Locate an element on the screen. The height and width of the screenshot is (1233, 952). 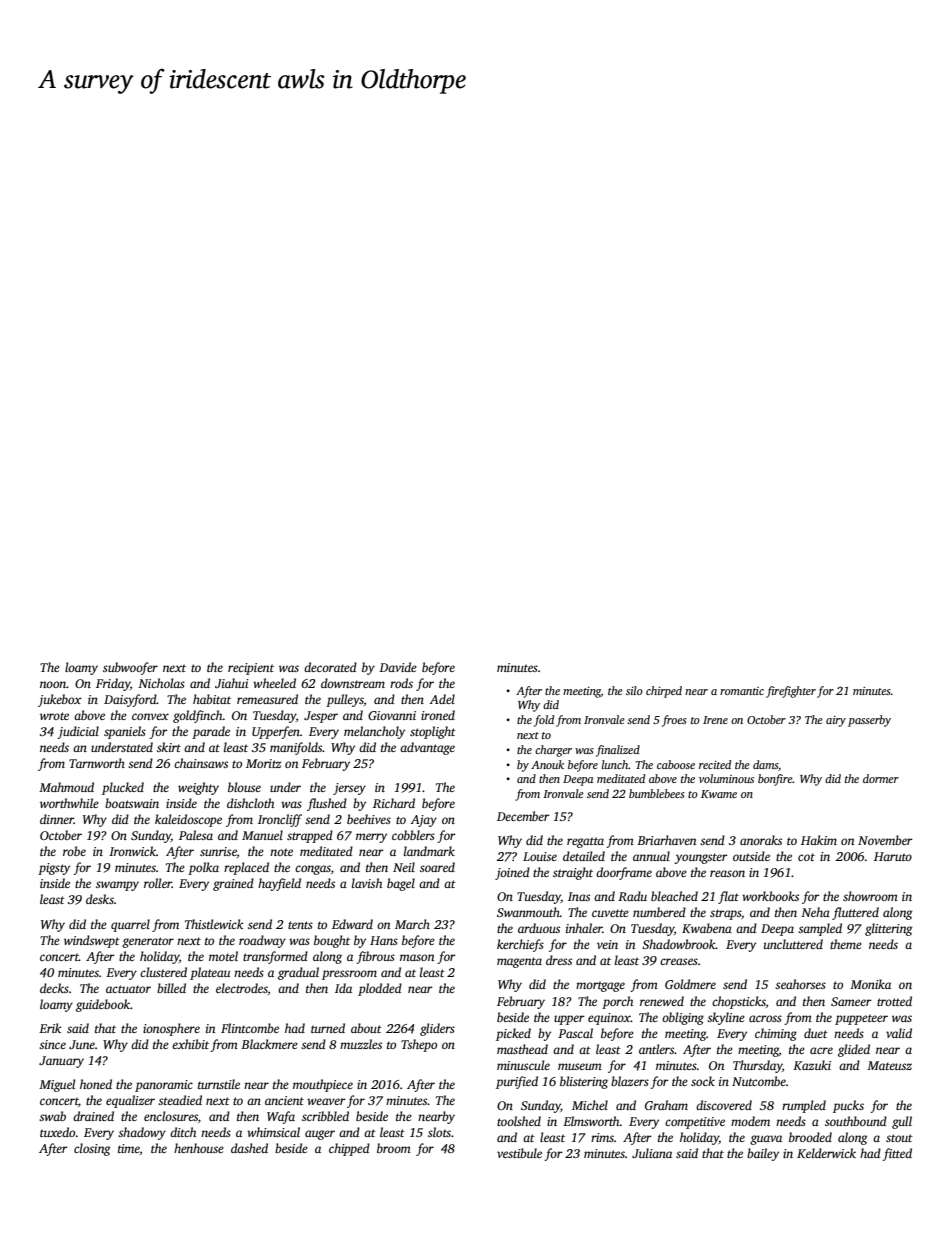
anoraks is located at coordinates (761, 840).
